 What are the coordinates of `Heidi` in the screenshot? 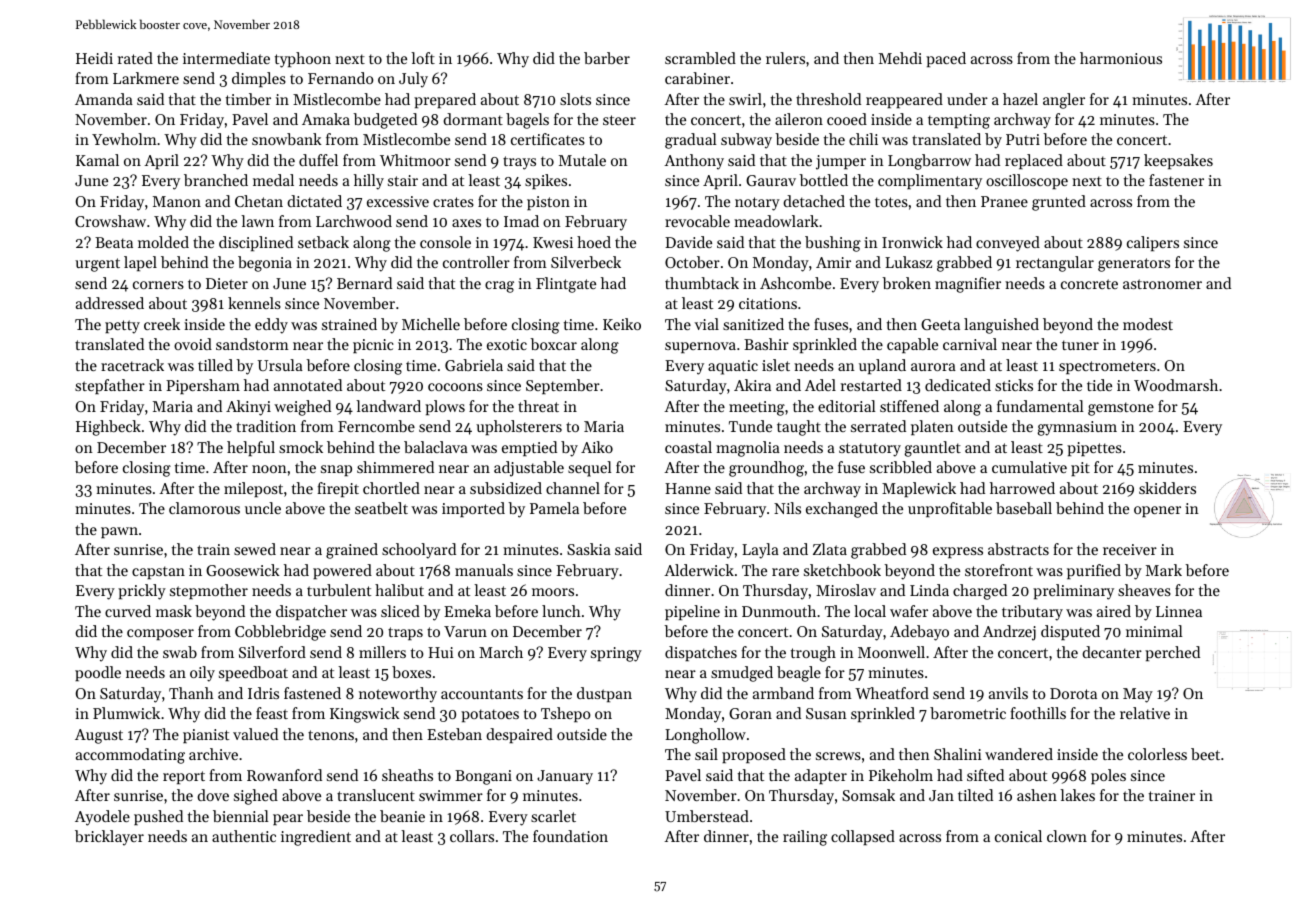 It's located at (94, 58).
